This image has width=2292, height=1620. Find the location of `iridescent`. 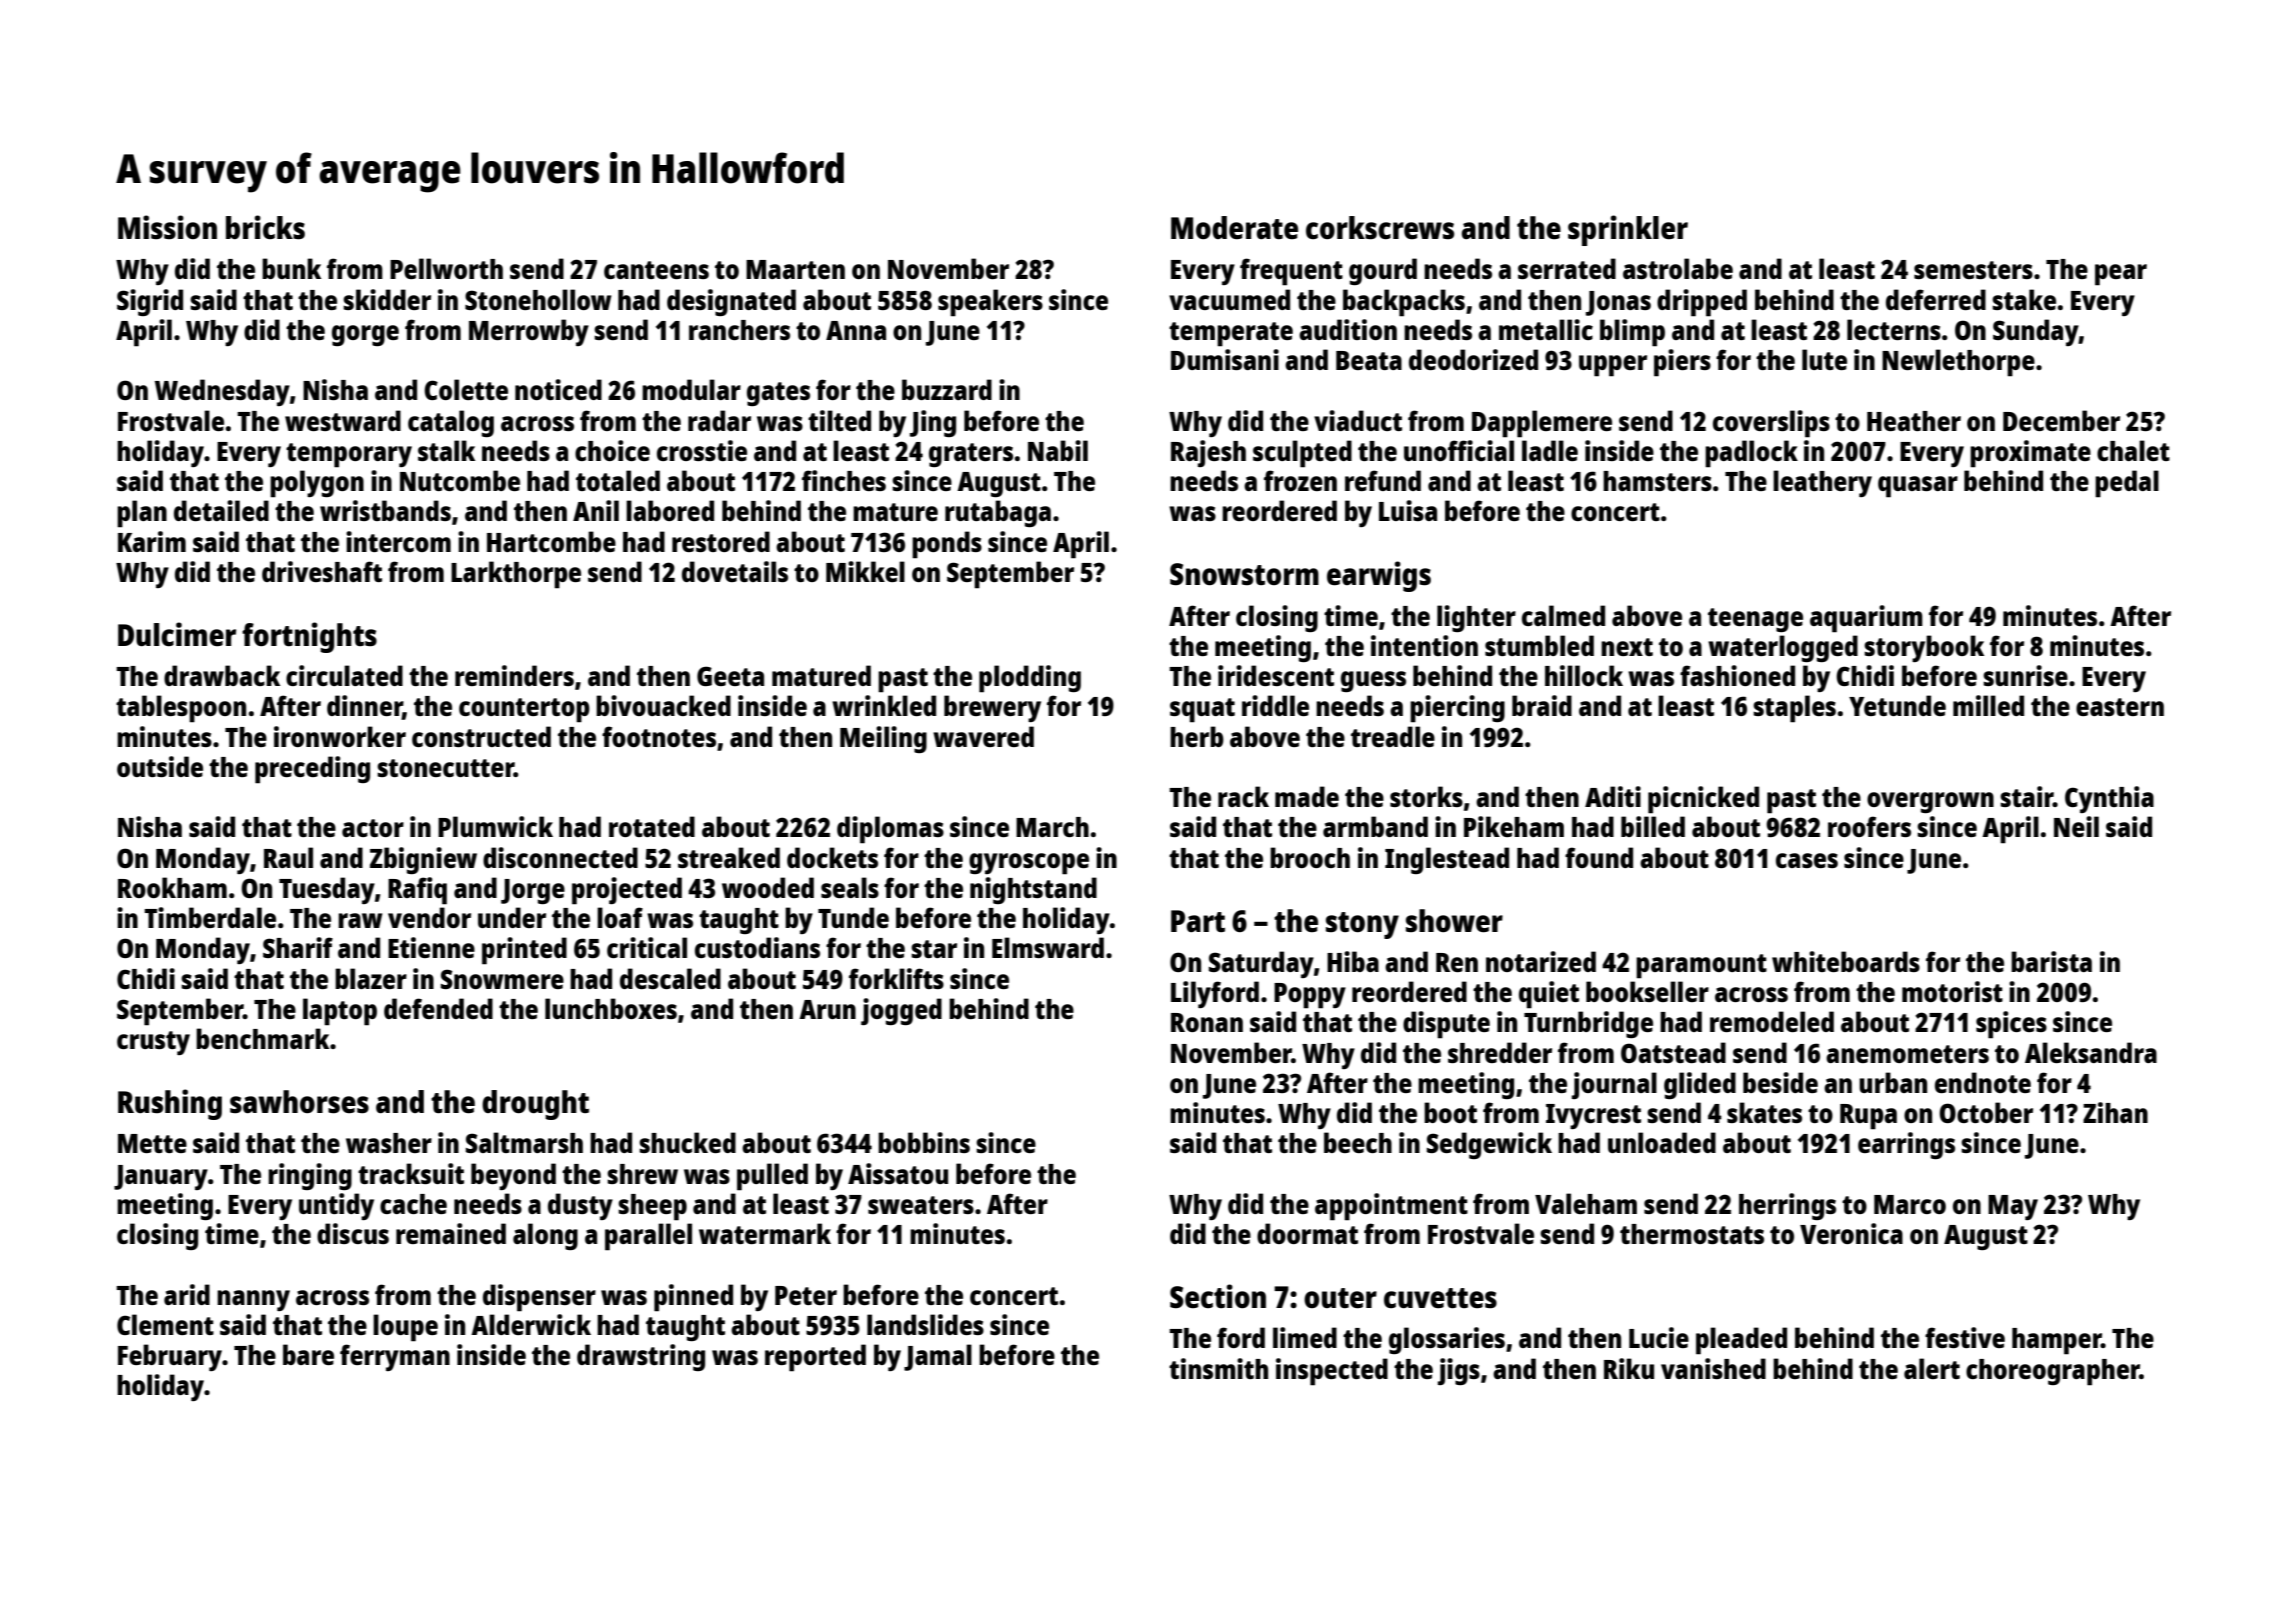

iridescent is located at coordinates (1276, 675).
